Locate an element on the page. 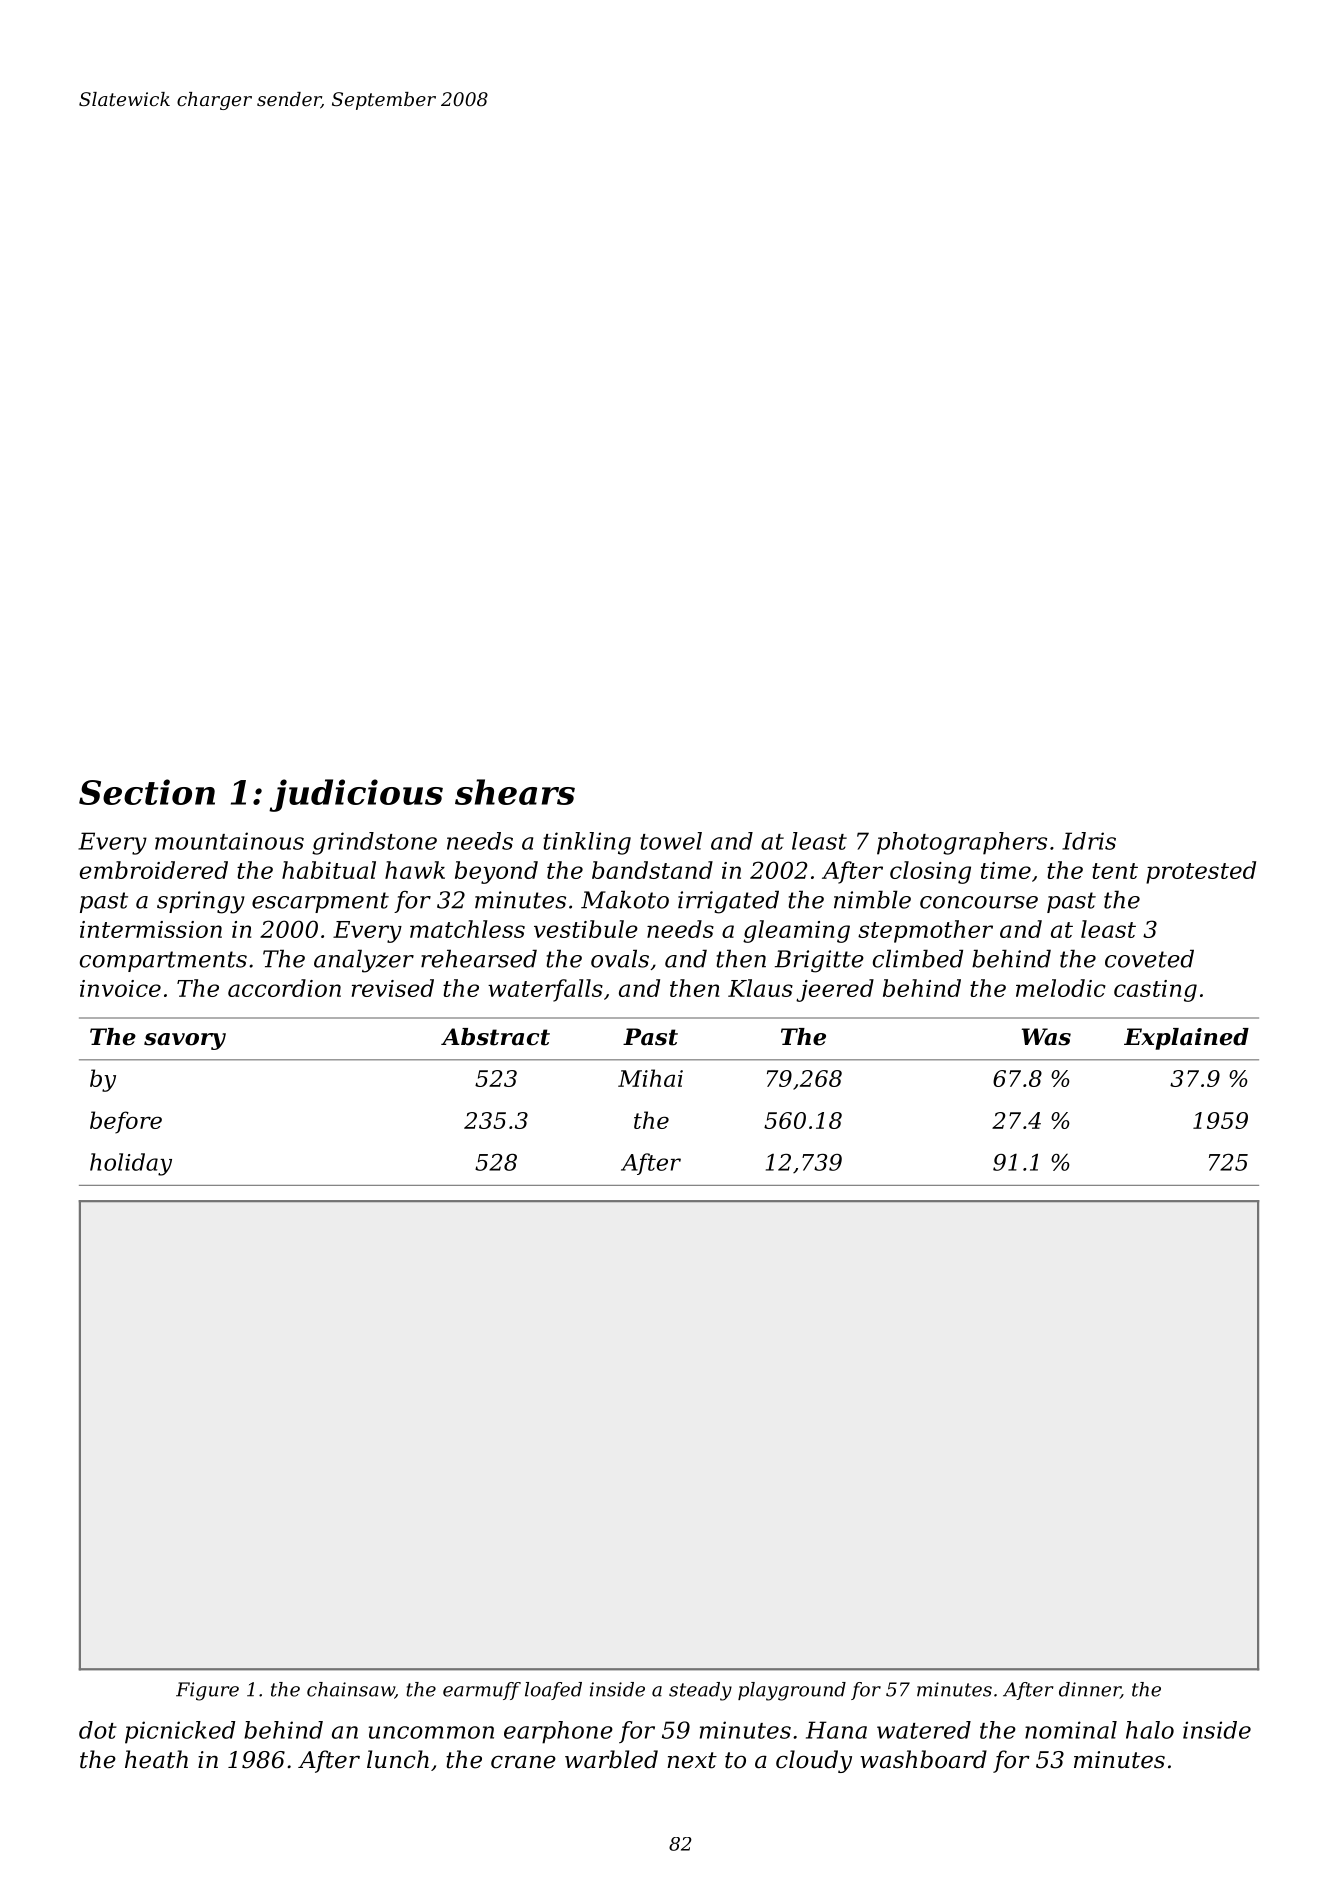 The image size is (1338, 1892). jeered is located at coordinates (835, 990).
